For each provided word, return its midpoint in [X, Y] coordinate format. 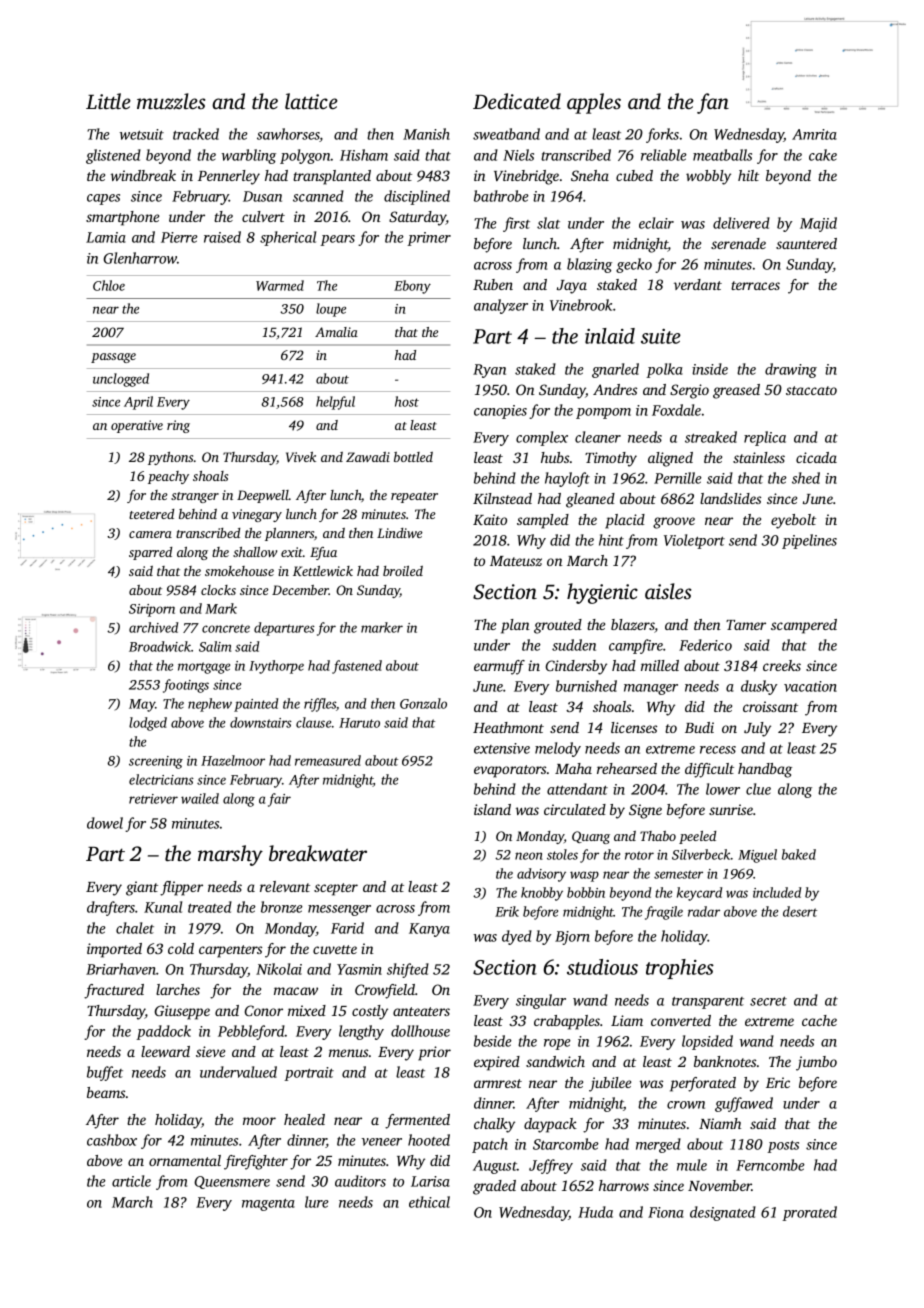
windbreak [143, 175]
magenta [268, 1204]
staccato [811, 390]
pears [337, 240]
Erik [507, 911]
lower [723, 789]
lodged [148, 724]
